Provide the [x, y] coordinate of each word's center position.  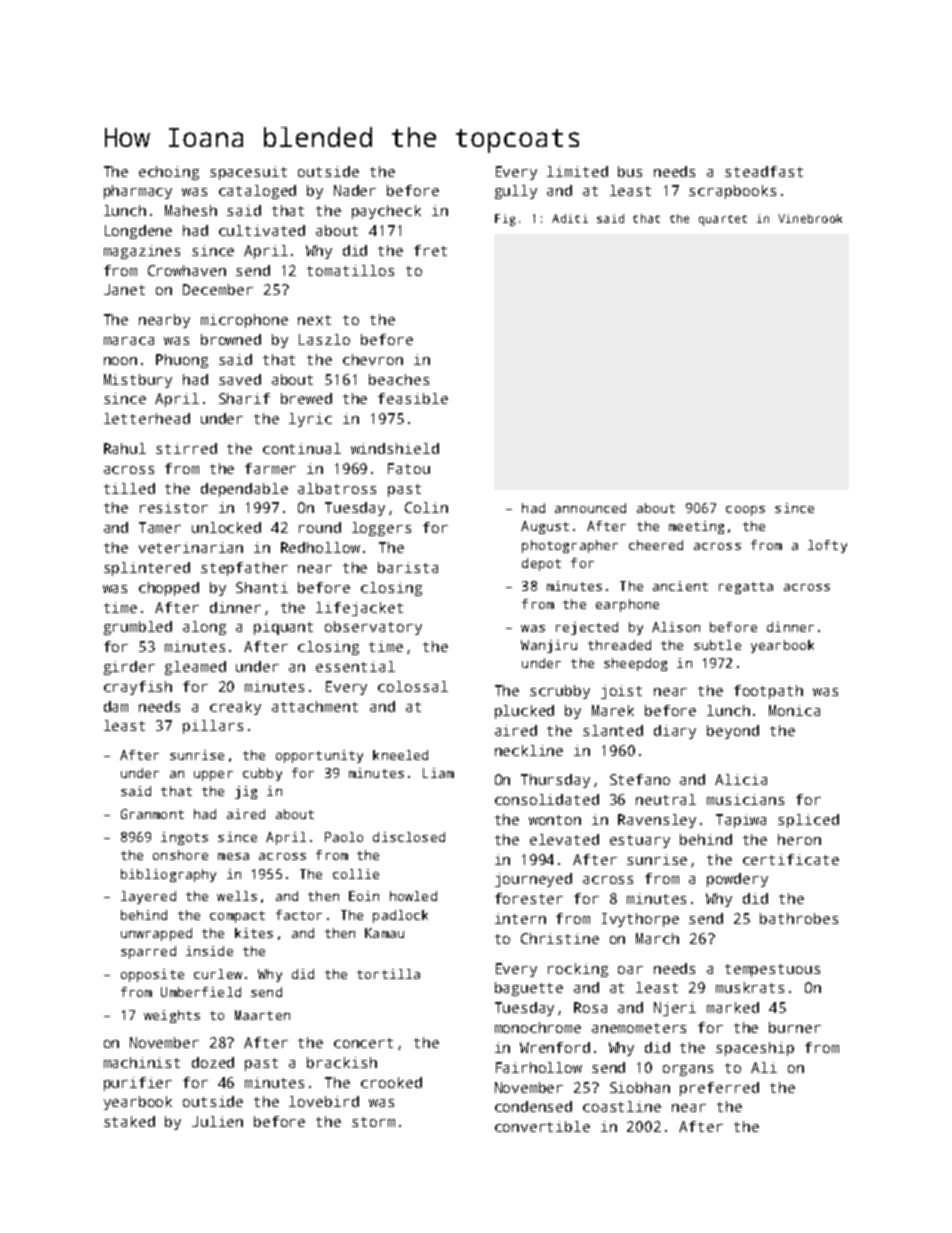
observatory [373, 628]
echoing [169, 173]
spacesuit [248, 173]
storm [373, 1122]
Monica [794, 710]
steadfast [764, 171]
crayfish [138, 688]
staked [129, 1121]
